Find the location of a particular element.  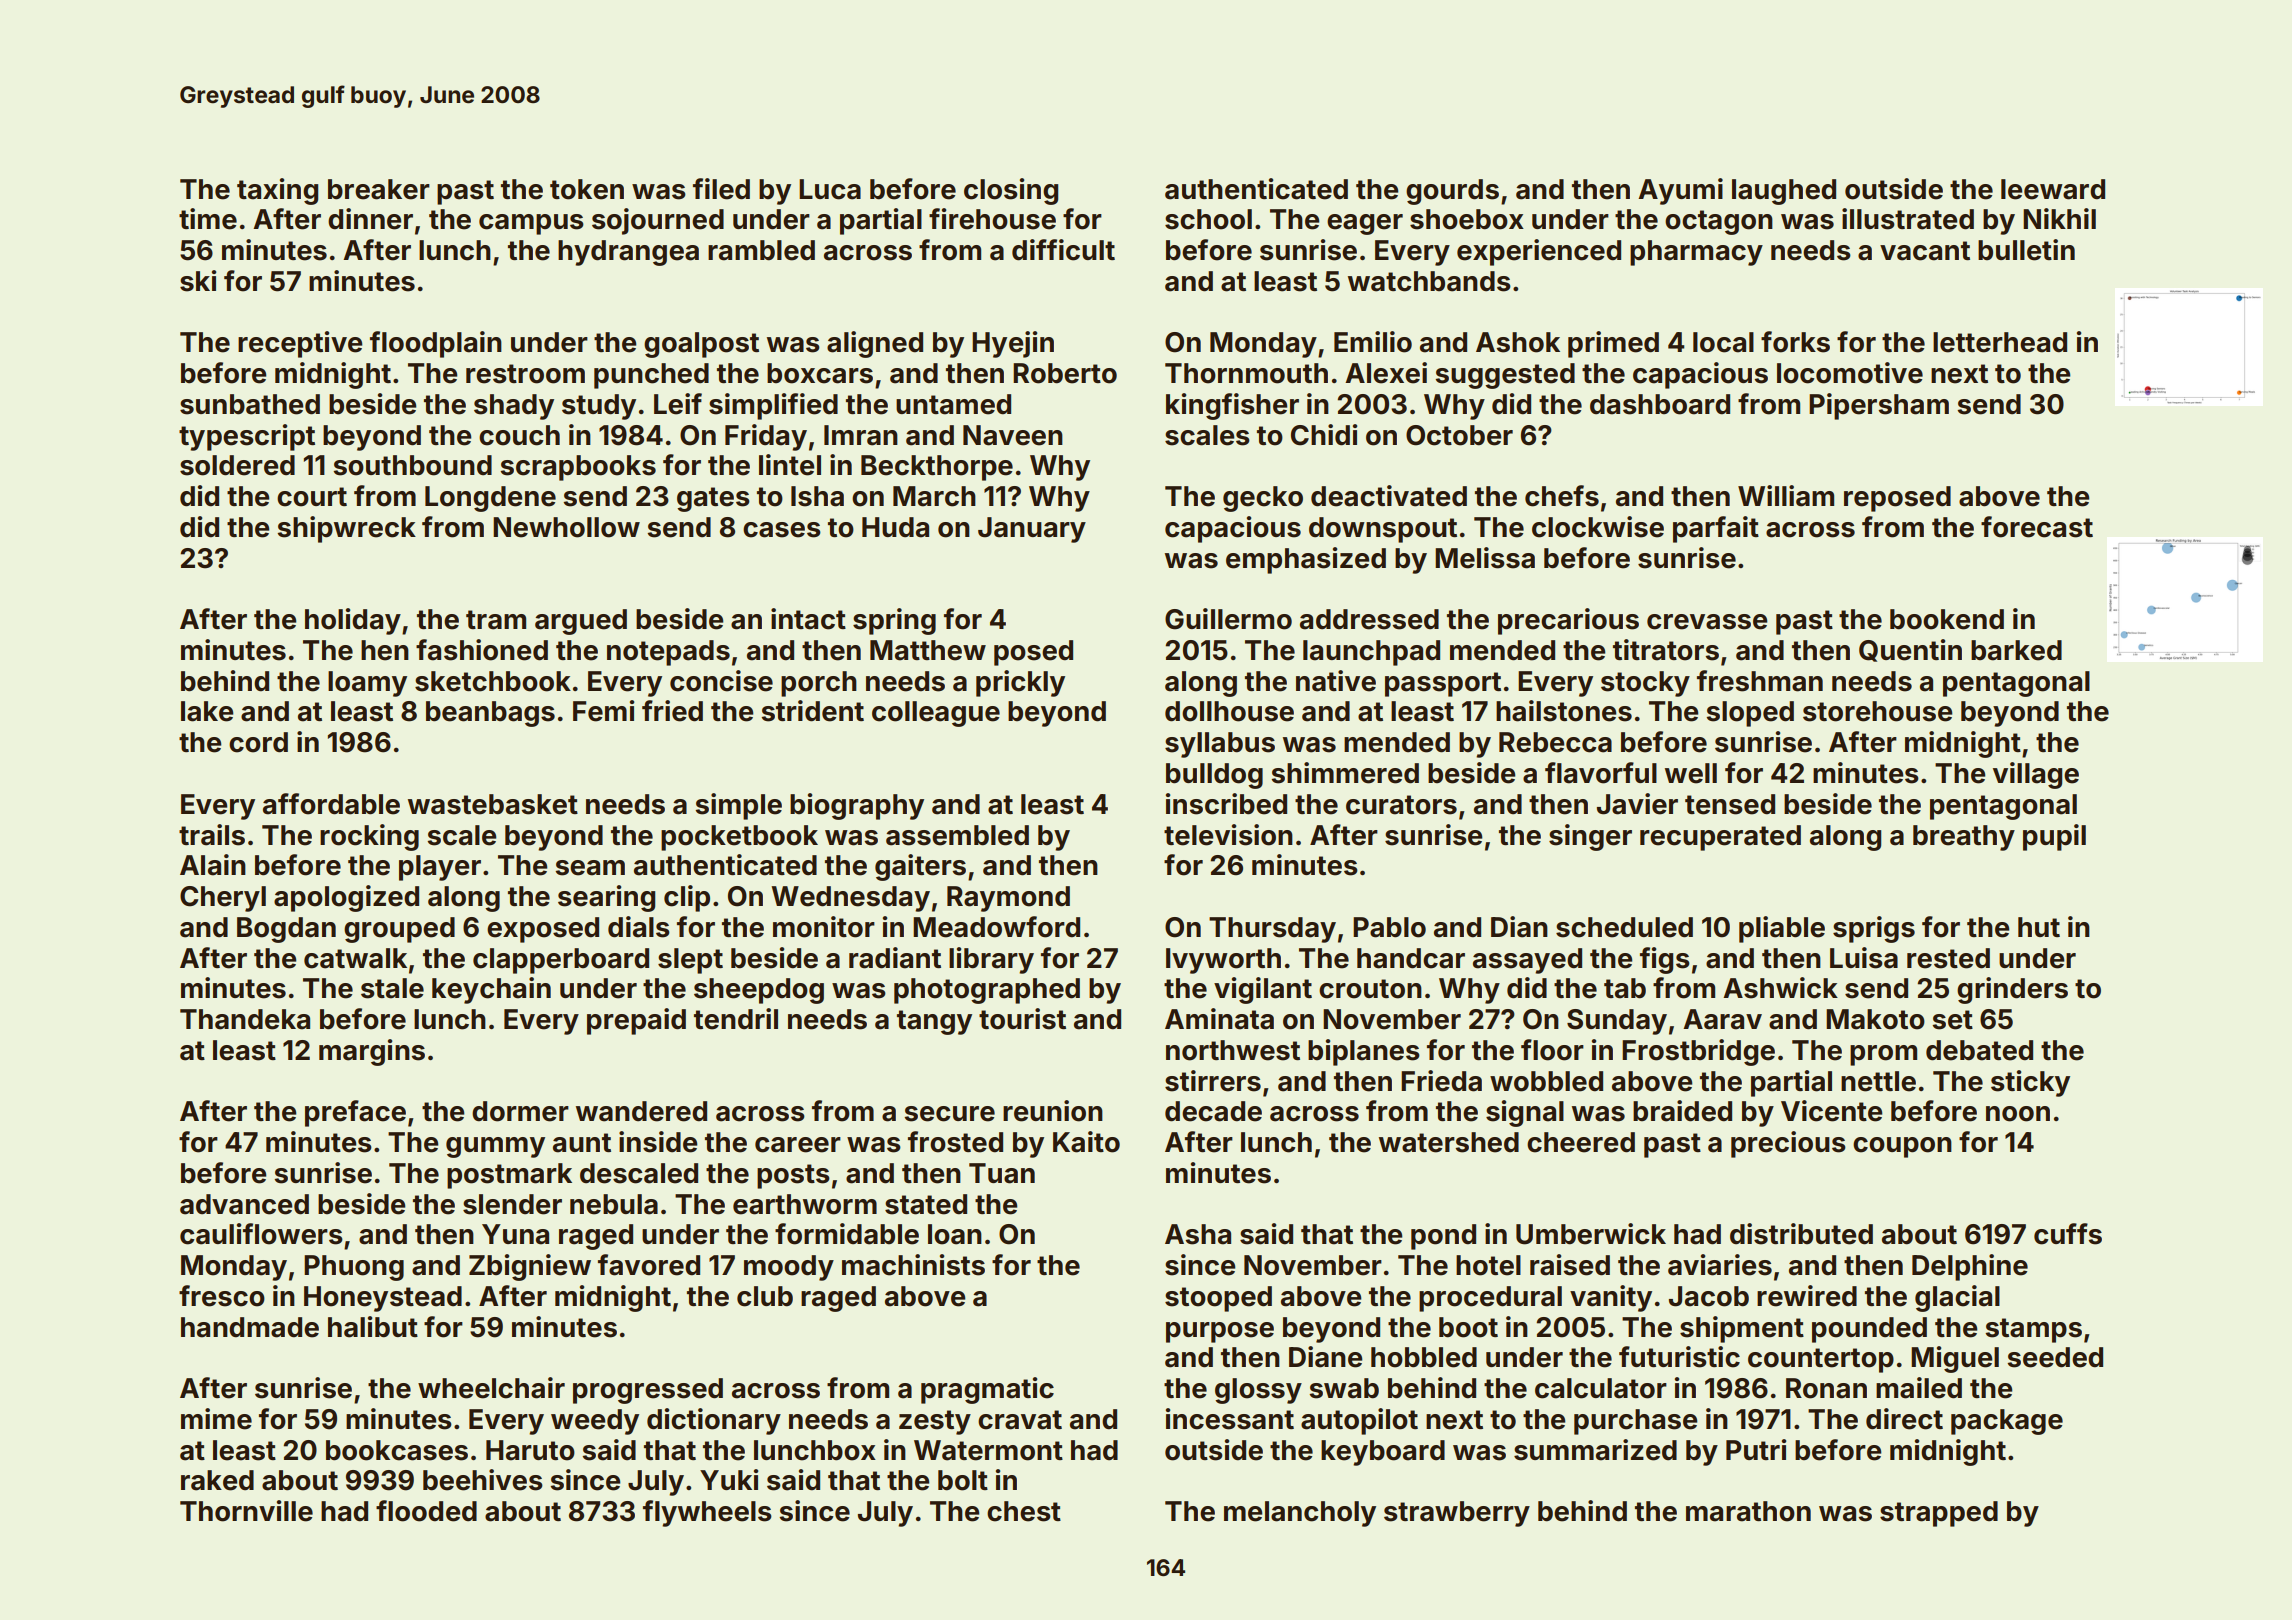

mime is located at coordinates (216, 1419).
